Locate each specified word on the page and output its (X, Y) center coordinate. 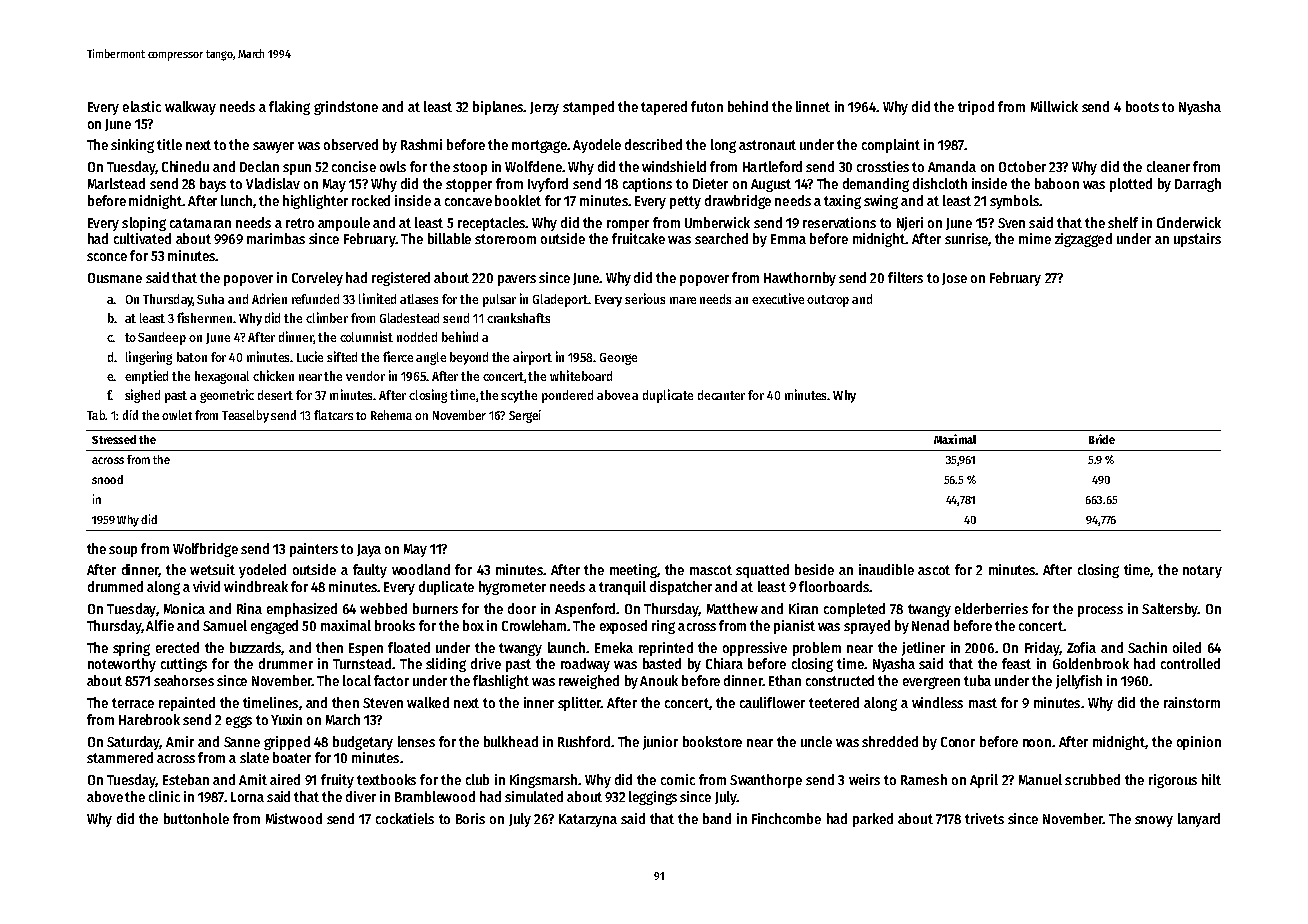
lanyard (1199, 820)
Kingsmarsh (543, 781)
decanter (721, 395)
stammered (120, 757)
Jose (954, 279)
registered (401, 279)
